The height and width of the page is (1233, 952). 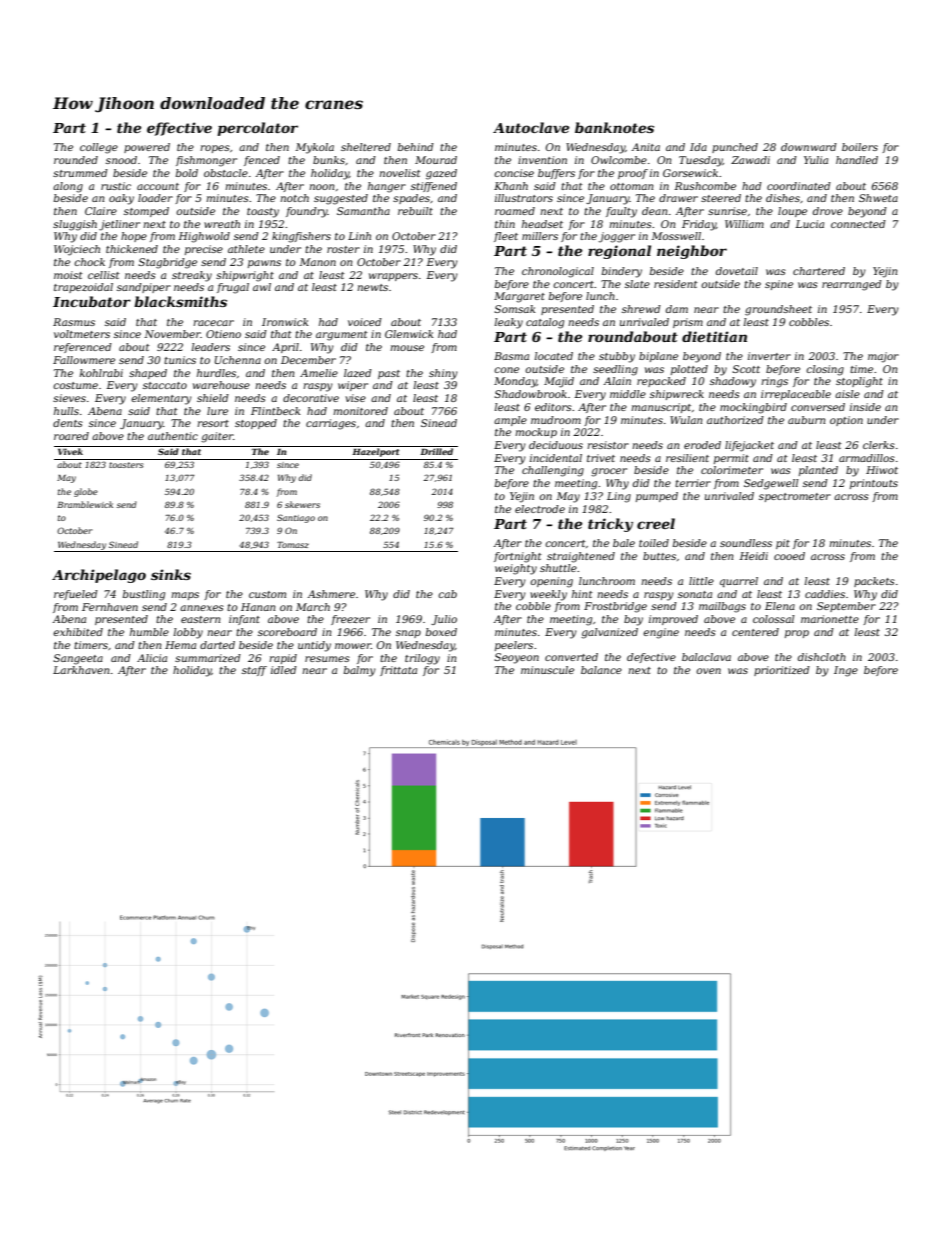 I want to click on packets, so click(x=874, y=582).
